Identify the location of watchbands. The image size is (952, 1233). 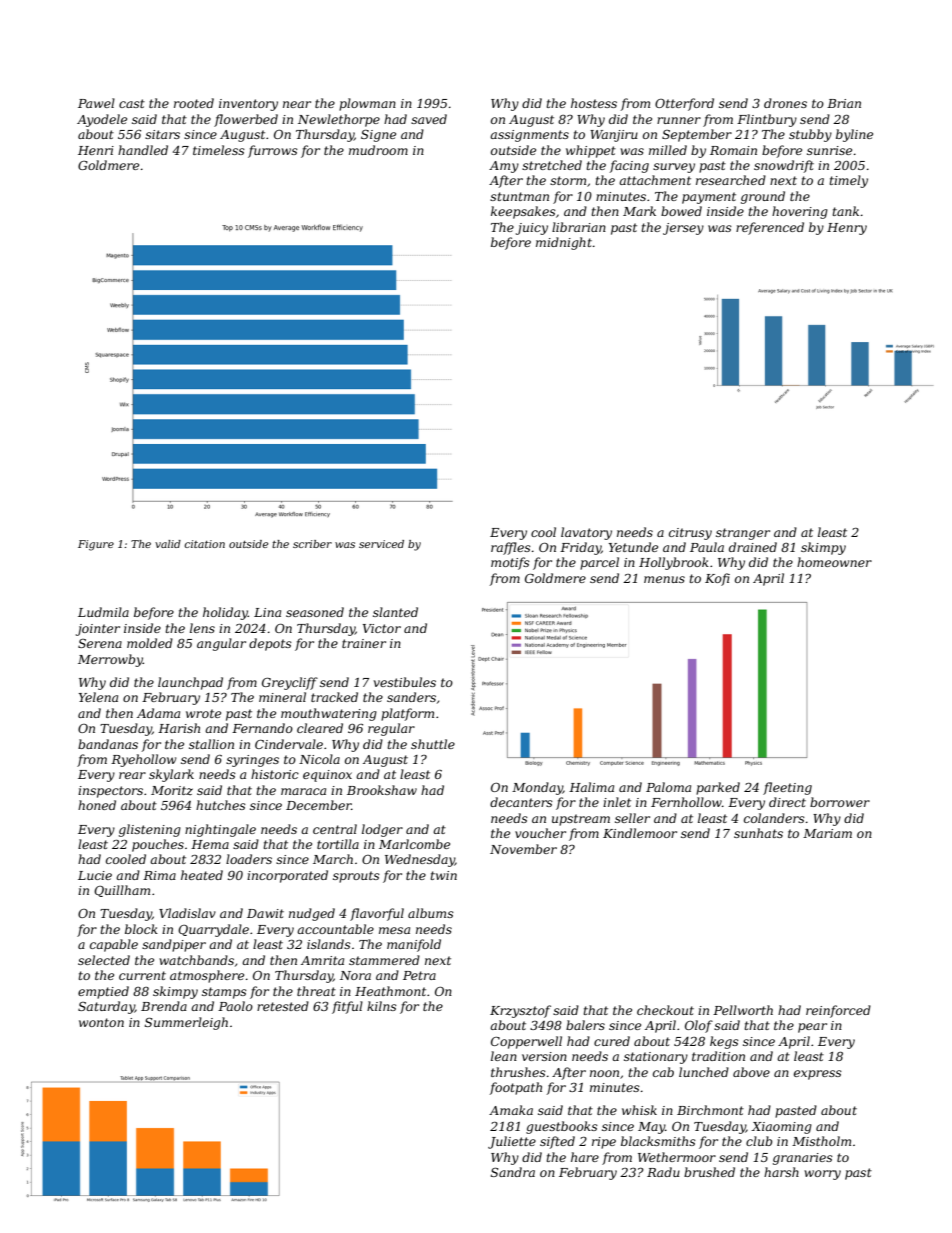
(196, 960).
